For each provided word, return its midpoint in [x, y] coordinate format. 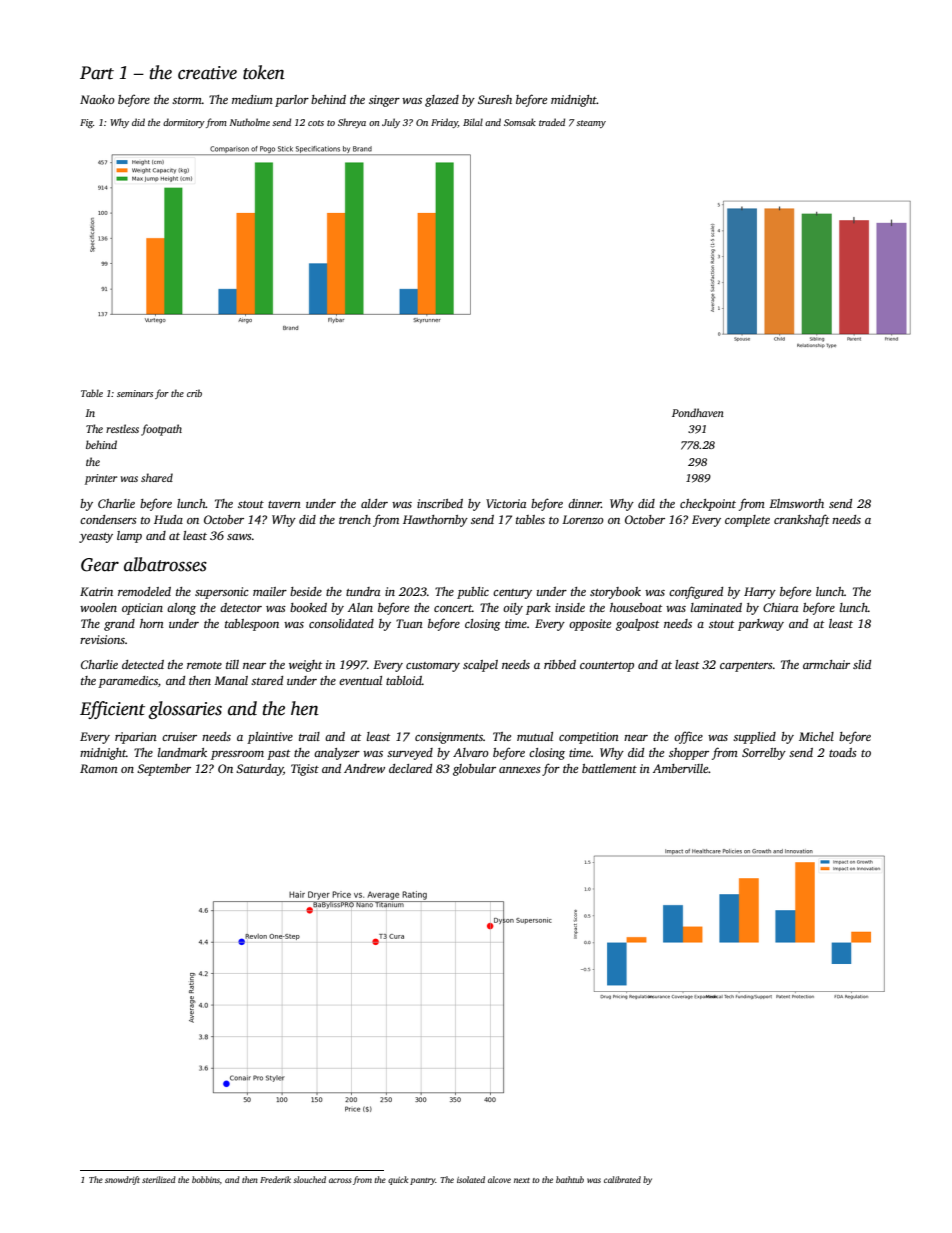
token [264, 72]
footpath [161, 430]
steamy [591, 124]
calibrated [622, 1179]
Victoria [506, 503]
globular [474, 770]
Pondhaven [698, 412]
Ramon [99, 768]
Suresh [495, 99]
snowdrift [122, 1180]
